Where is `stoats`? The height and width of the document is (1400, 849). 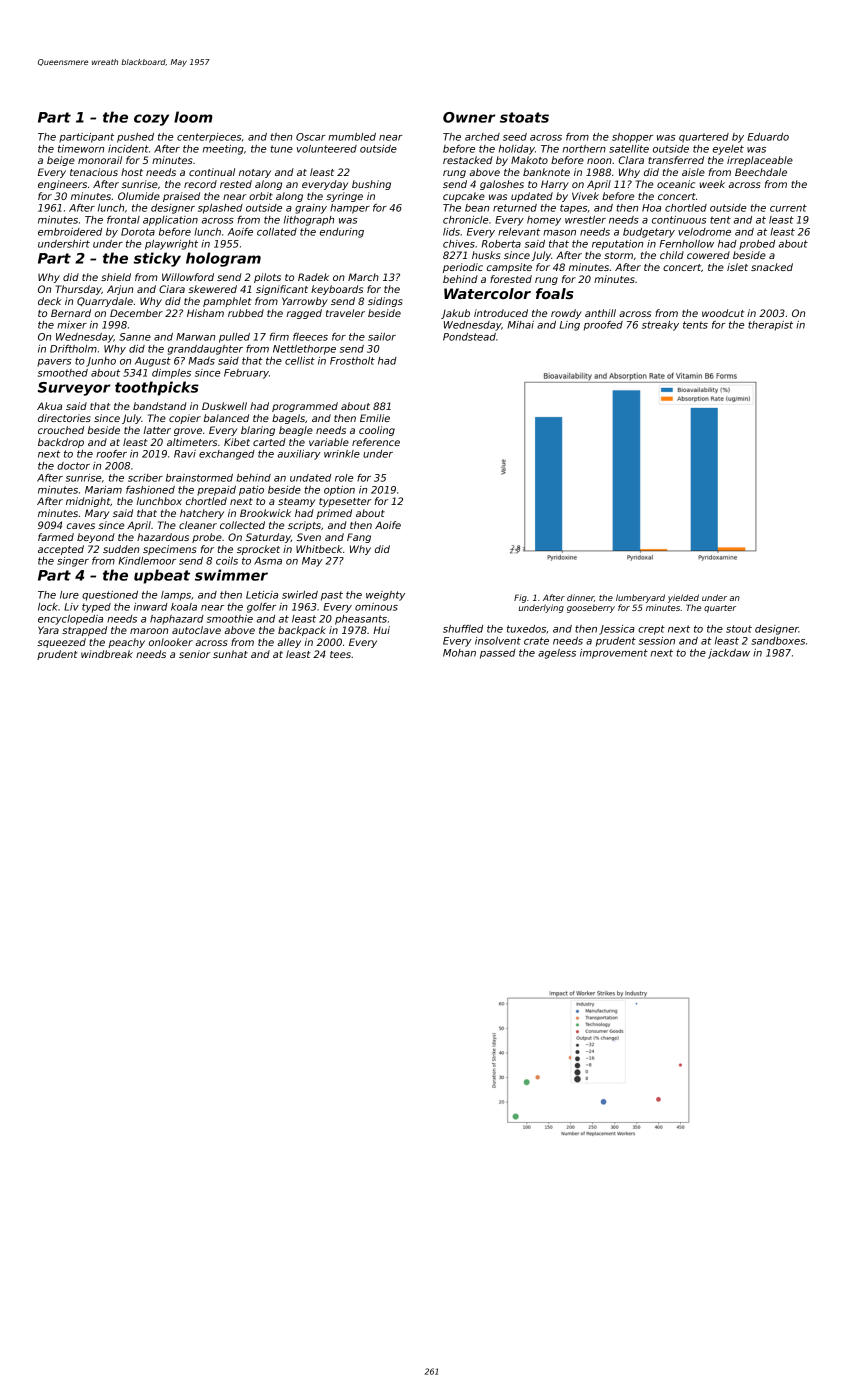
stoats is located at coordinates (524, 117).
